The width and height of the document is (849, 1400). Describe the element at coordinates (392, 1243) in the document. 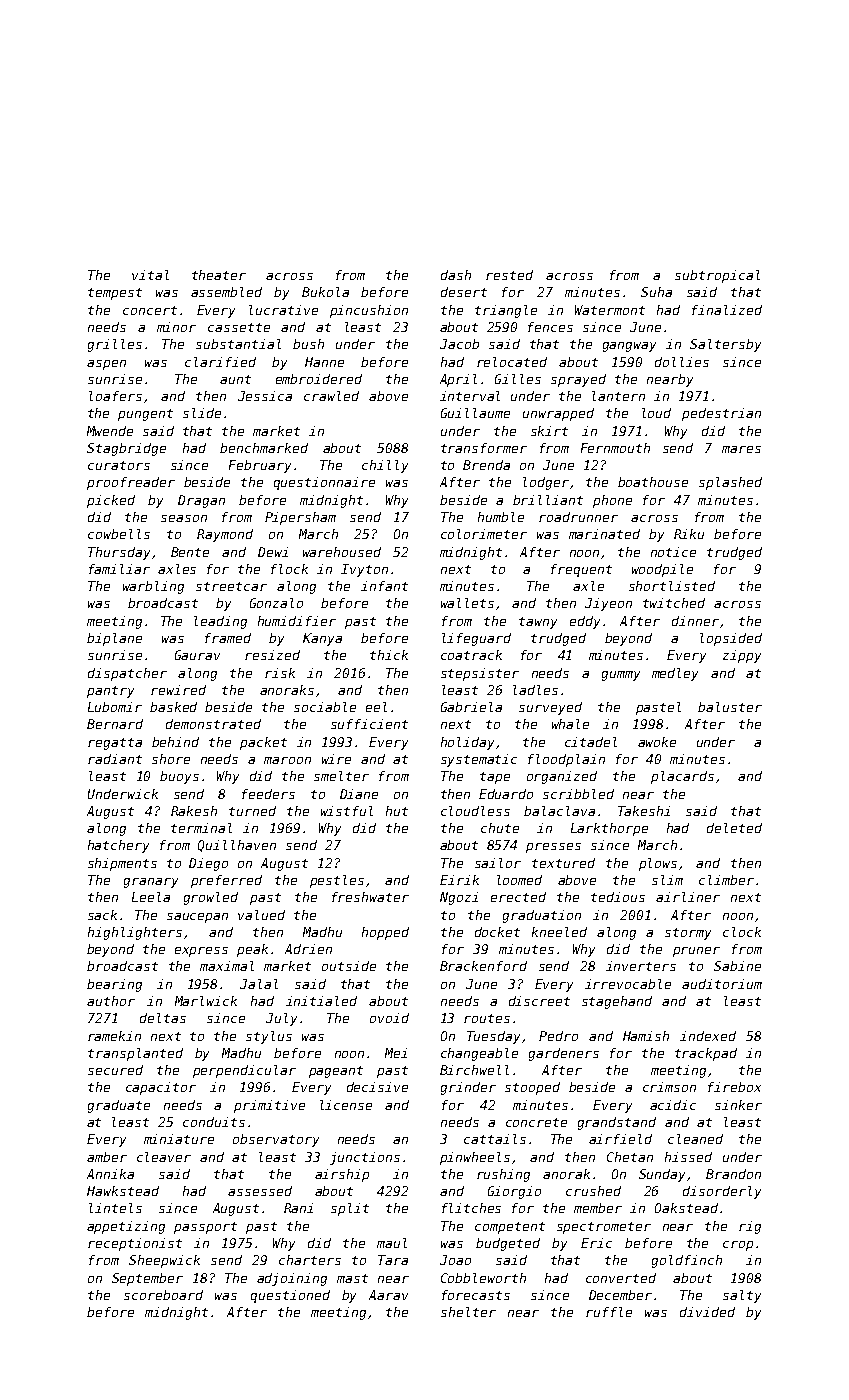

I see `maul` at that location.
